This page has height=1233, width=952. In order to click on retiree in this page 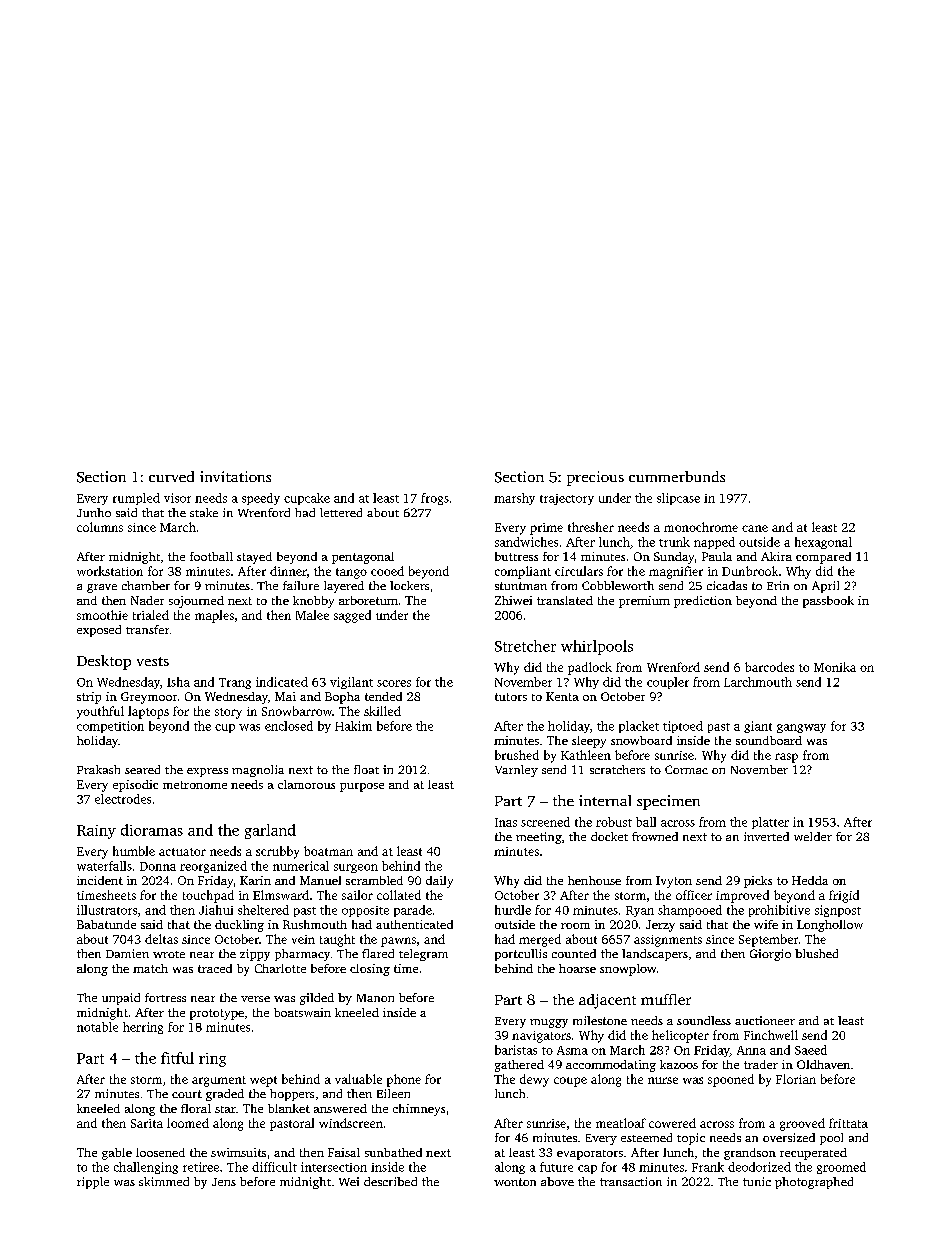, I will do `click(201, 1167)`.
